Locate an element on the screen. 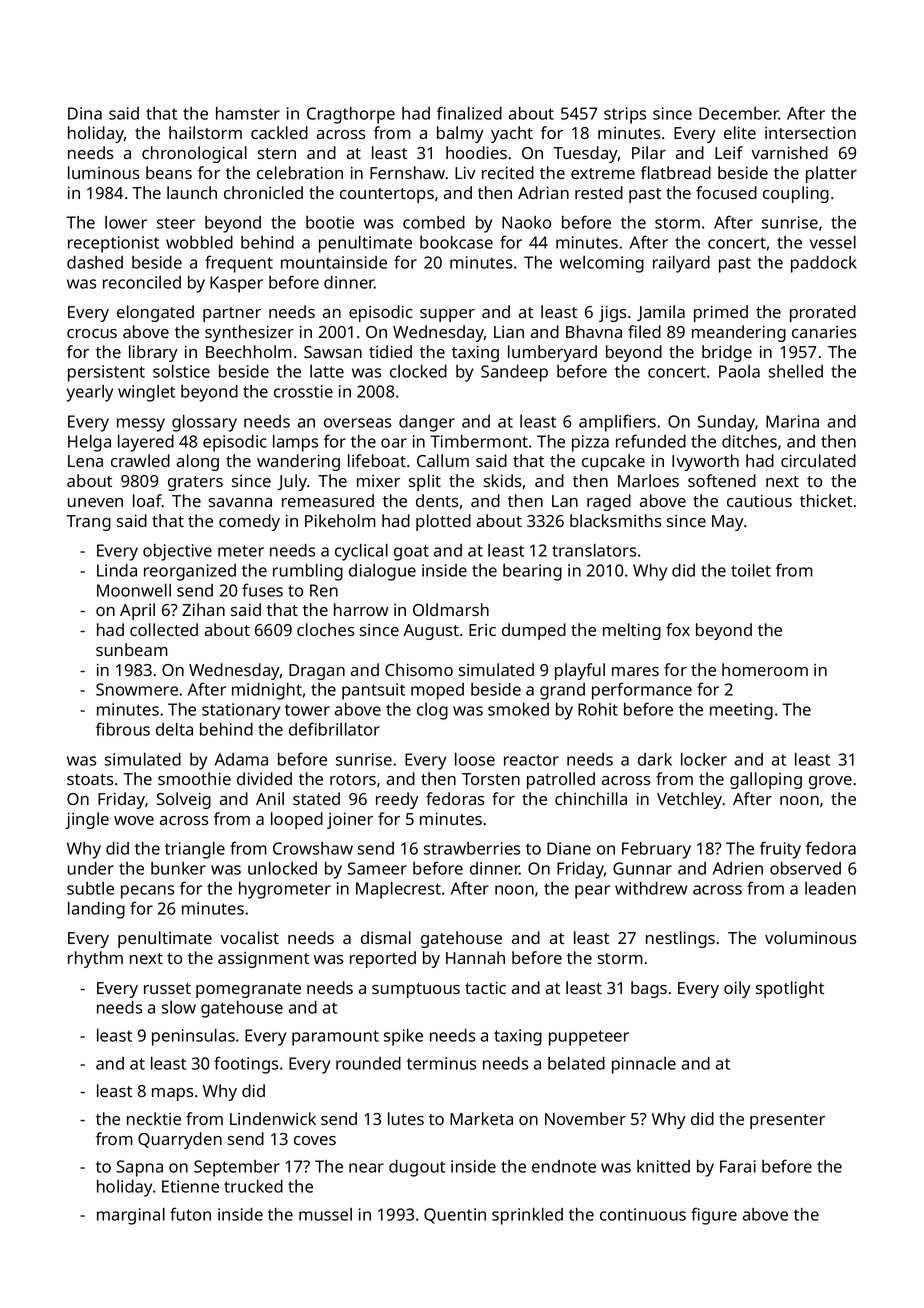 Image resolution: width=924 pixels, height=1308 pixels. strips is located at coordinates (625, 115).
